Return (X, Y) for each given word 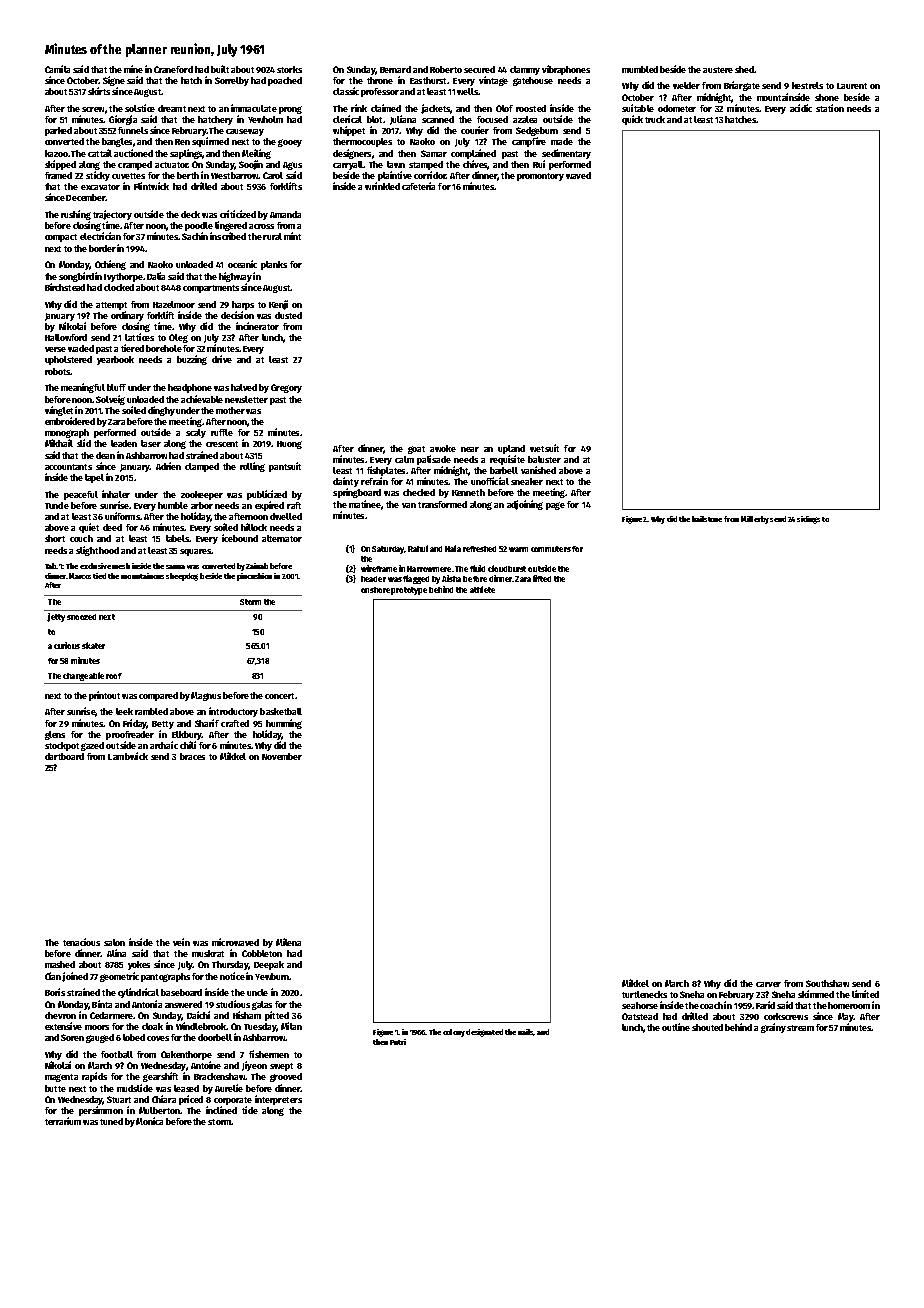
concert (279, 696)
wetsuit (544, 448)
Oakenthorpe (186, 1055)
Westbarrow (234, 175)
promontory (540, 177)
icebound (240, 538)
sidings (808, 520)
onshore (375, 590)
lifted (542, 578)
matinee (365, 504)
